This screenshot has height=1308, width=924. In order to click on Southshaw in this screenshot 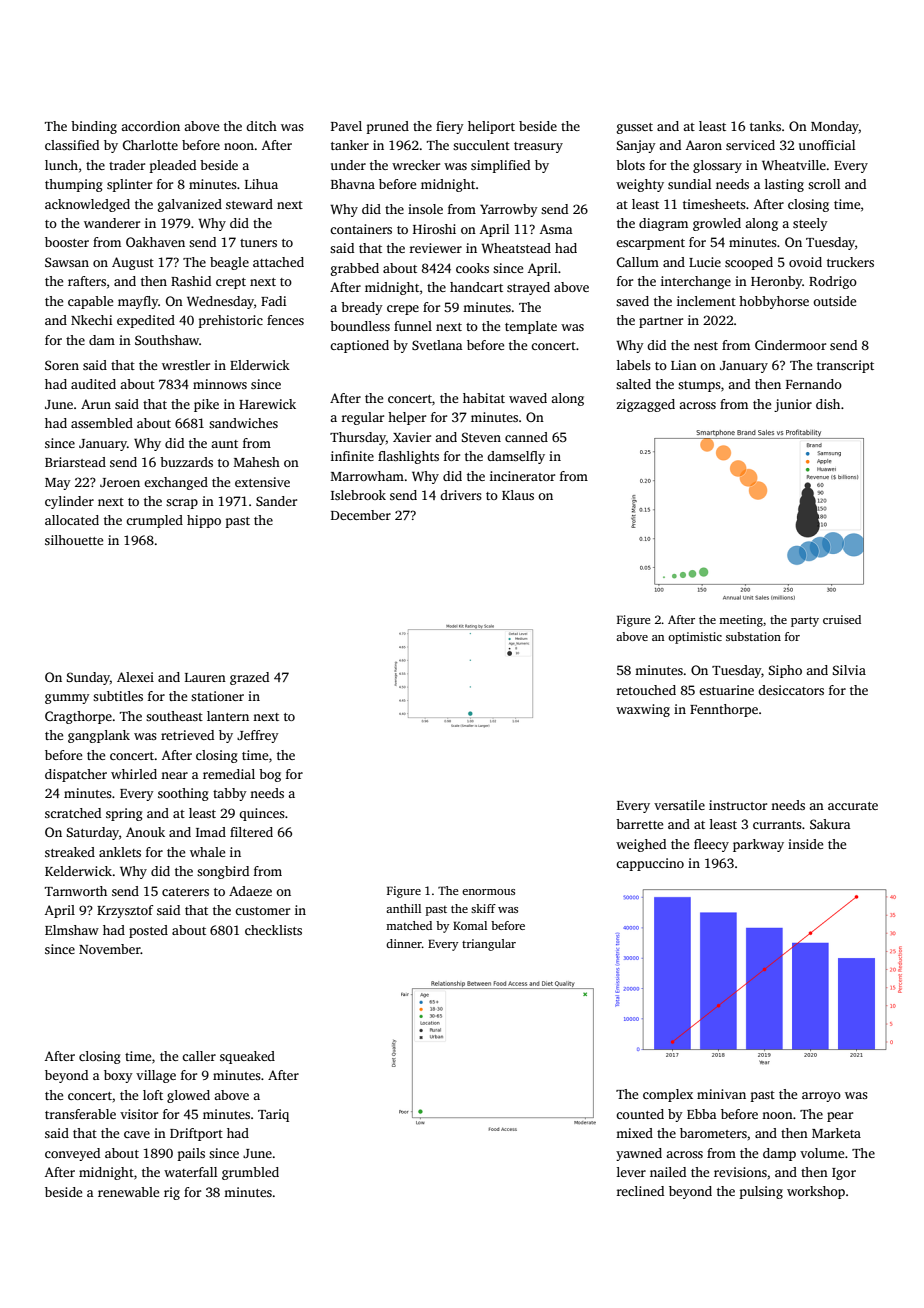, I will do `click(167, 340)`.
